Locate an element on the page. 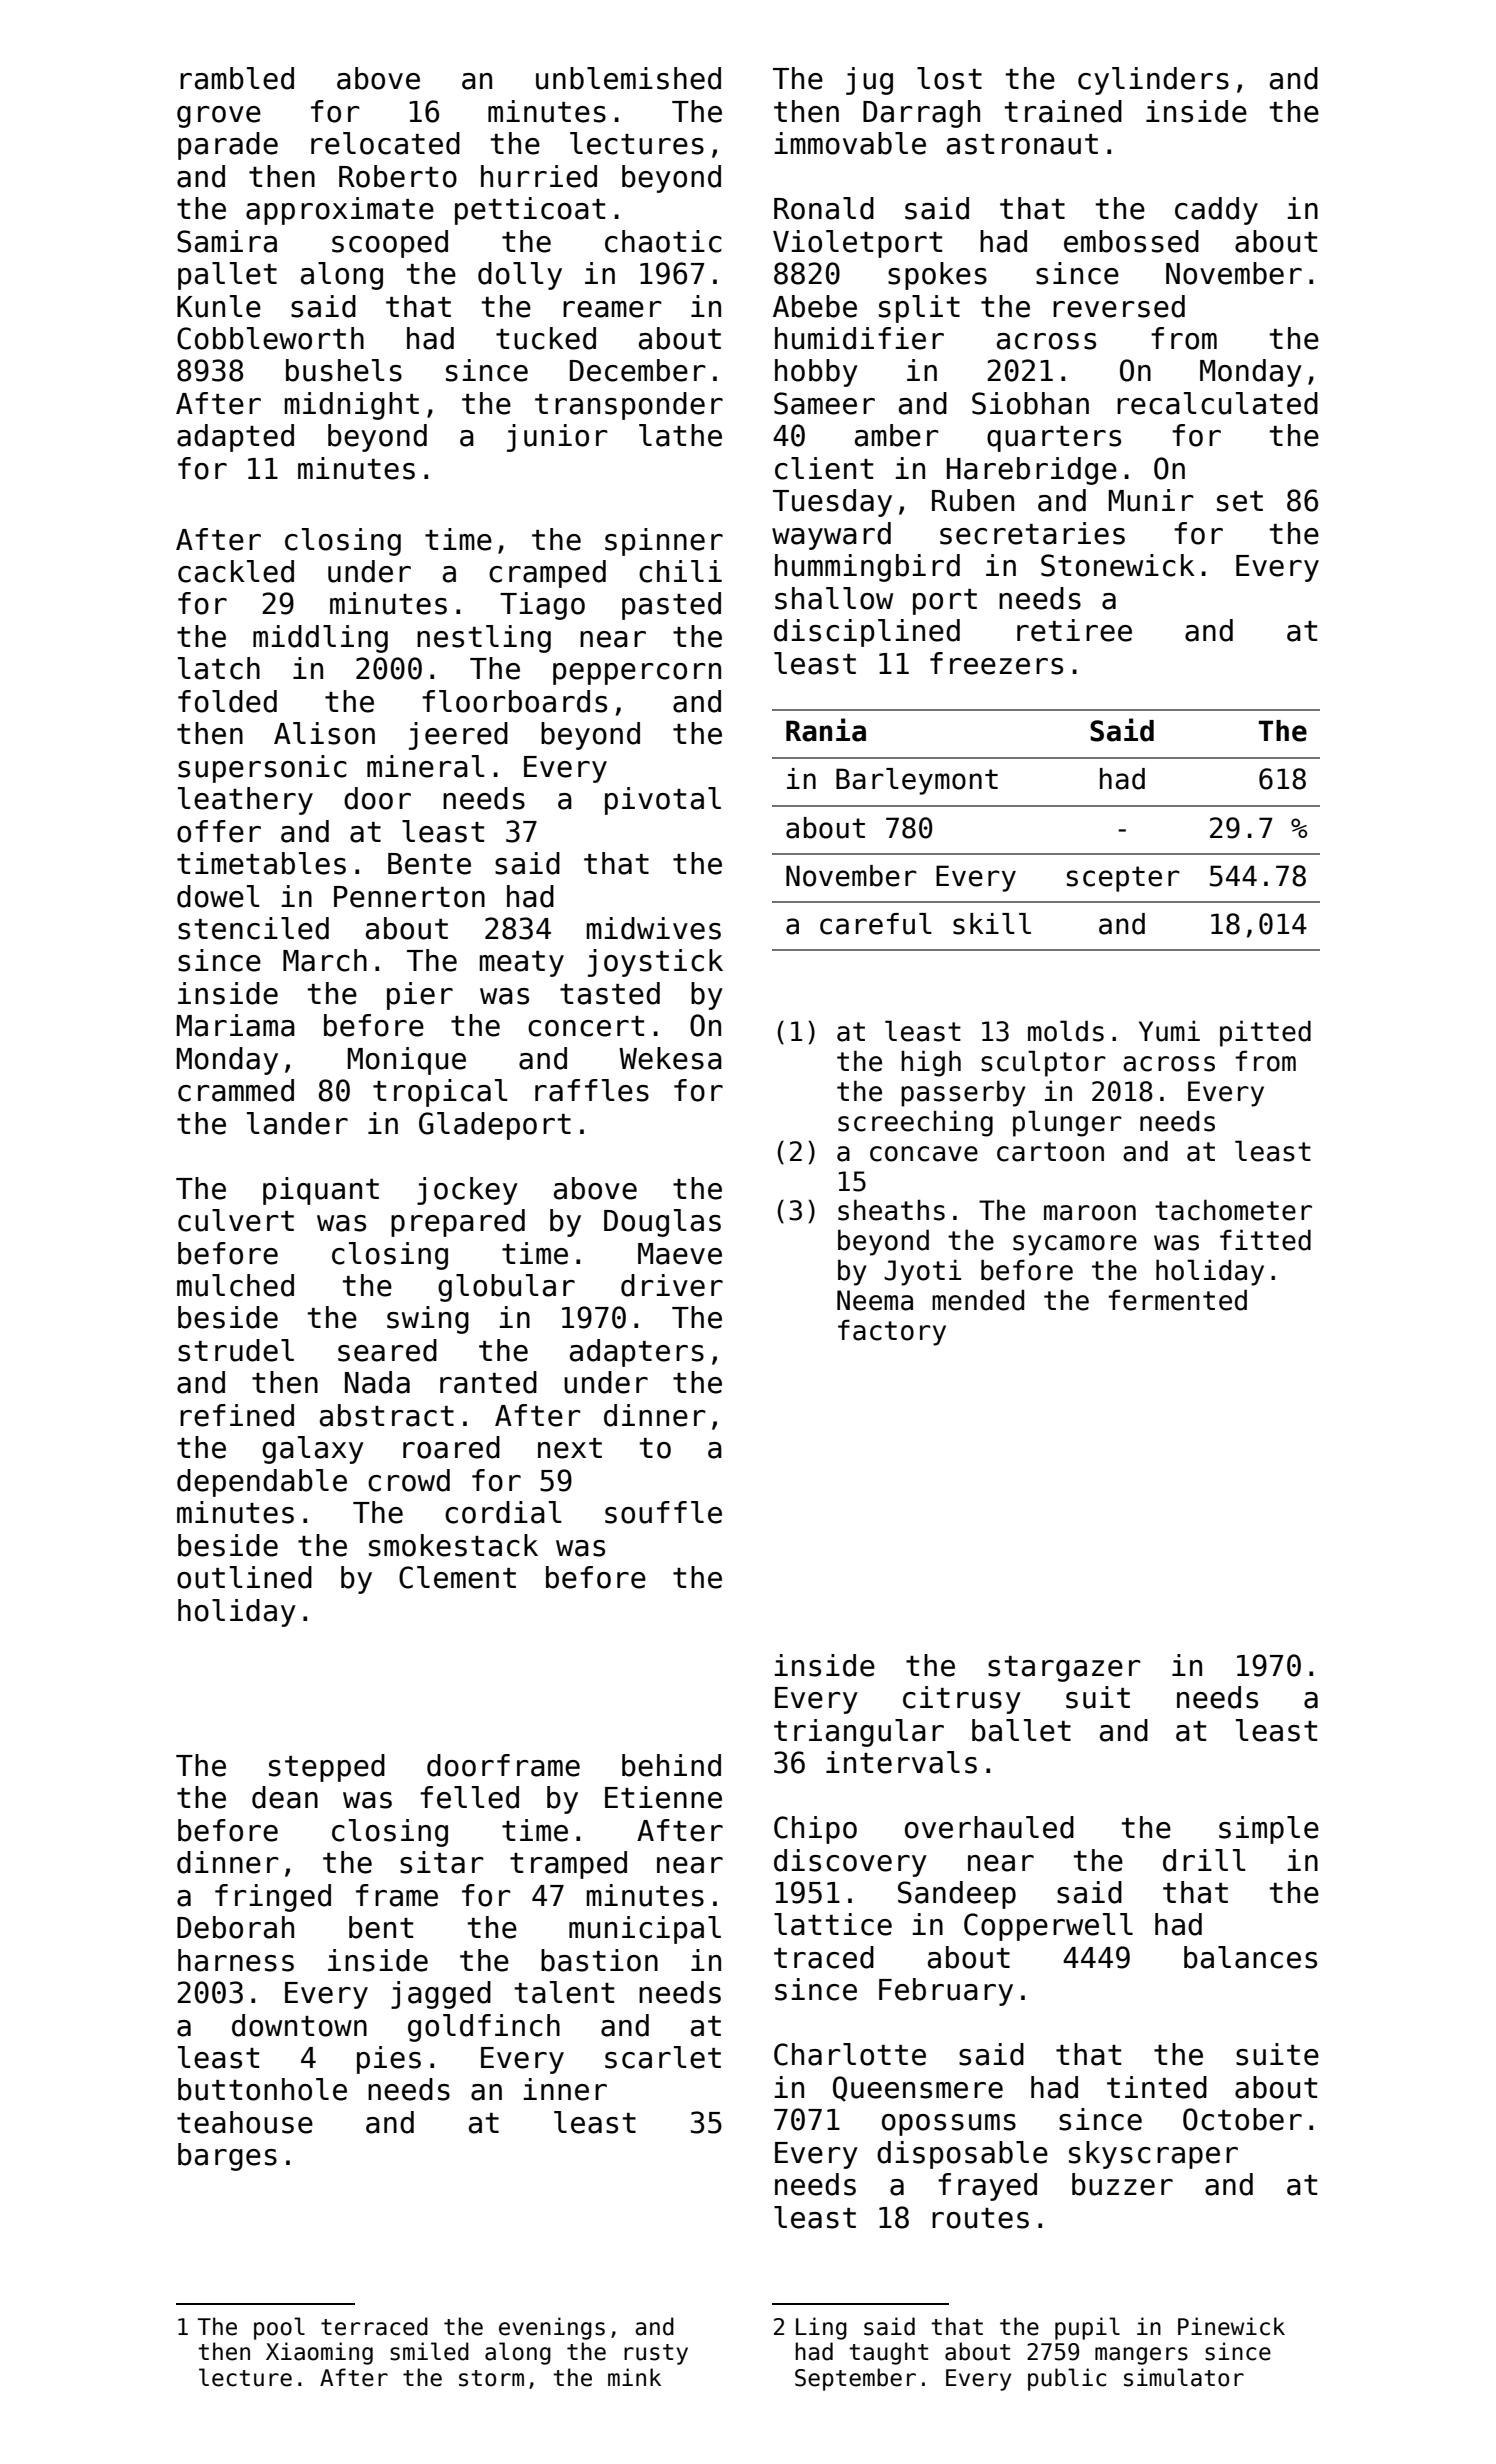 The width and height of the page is (1496, 2464). souffle is located at coordinates (663, 1512).
